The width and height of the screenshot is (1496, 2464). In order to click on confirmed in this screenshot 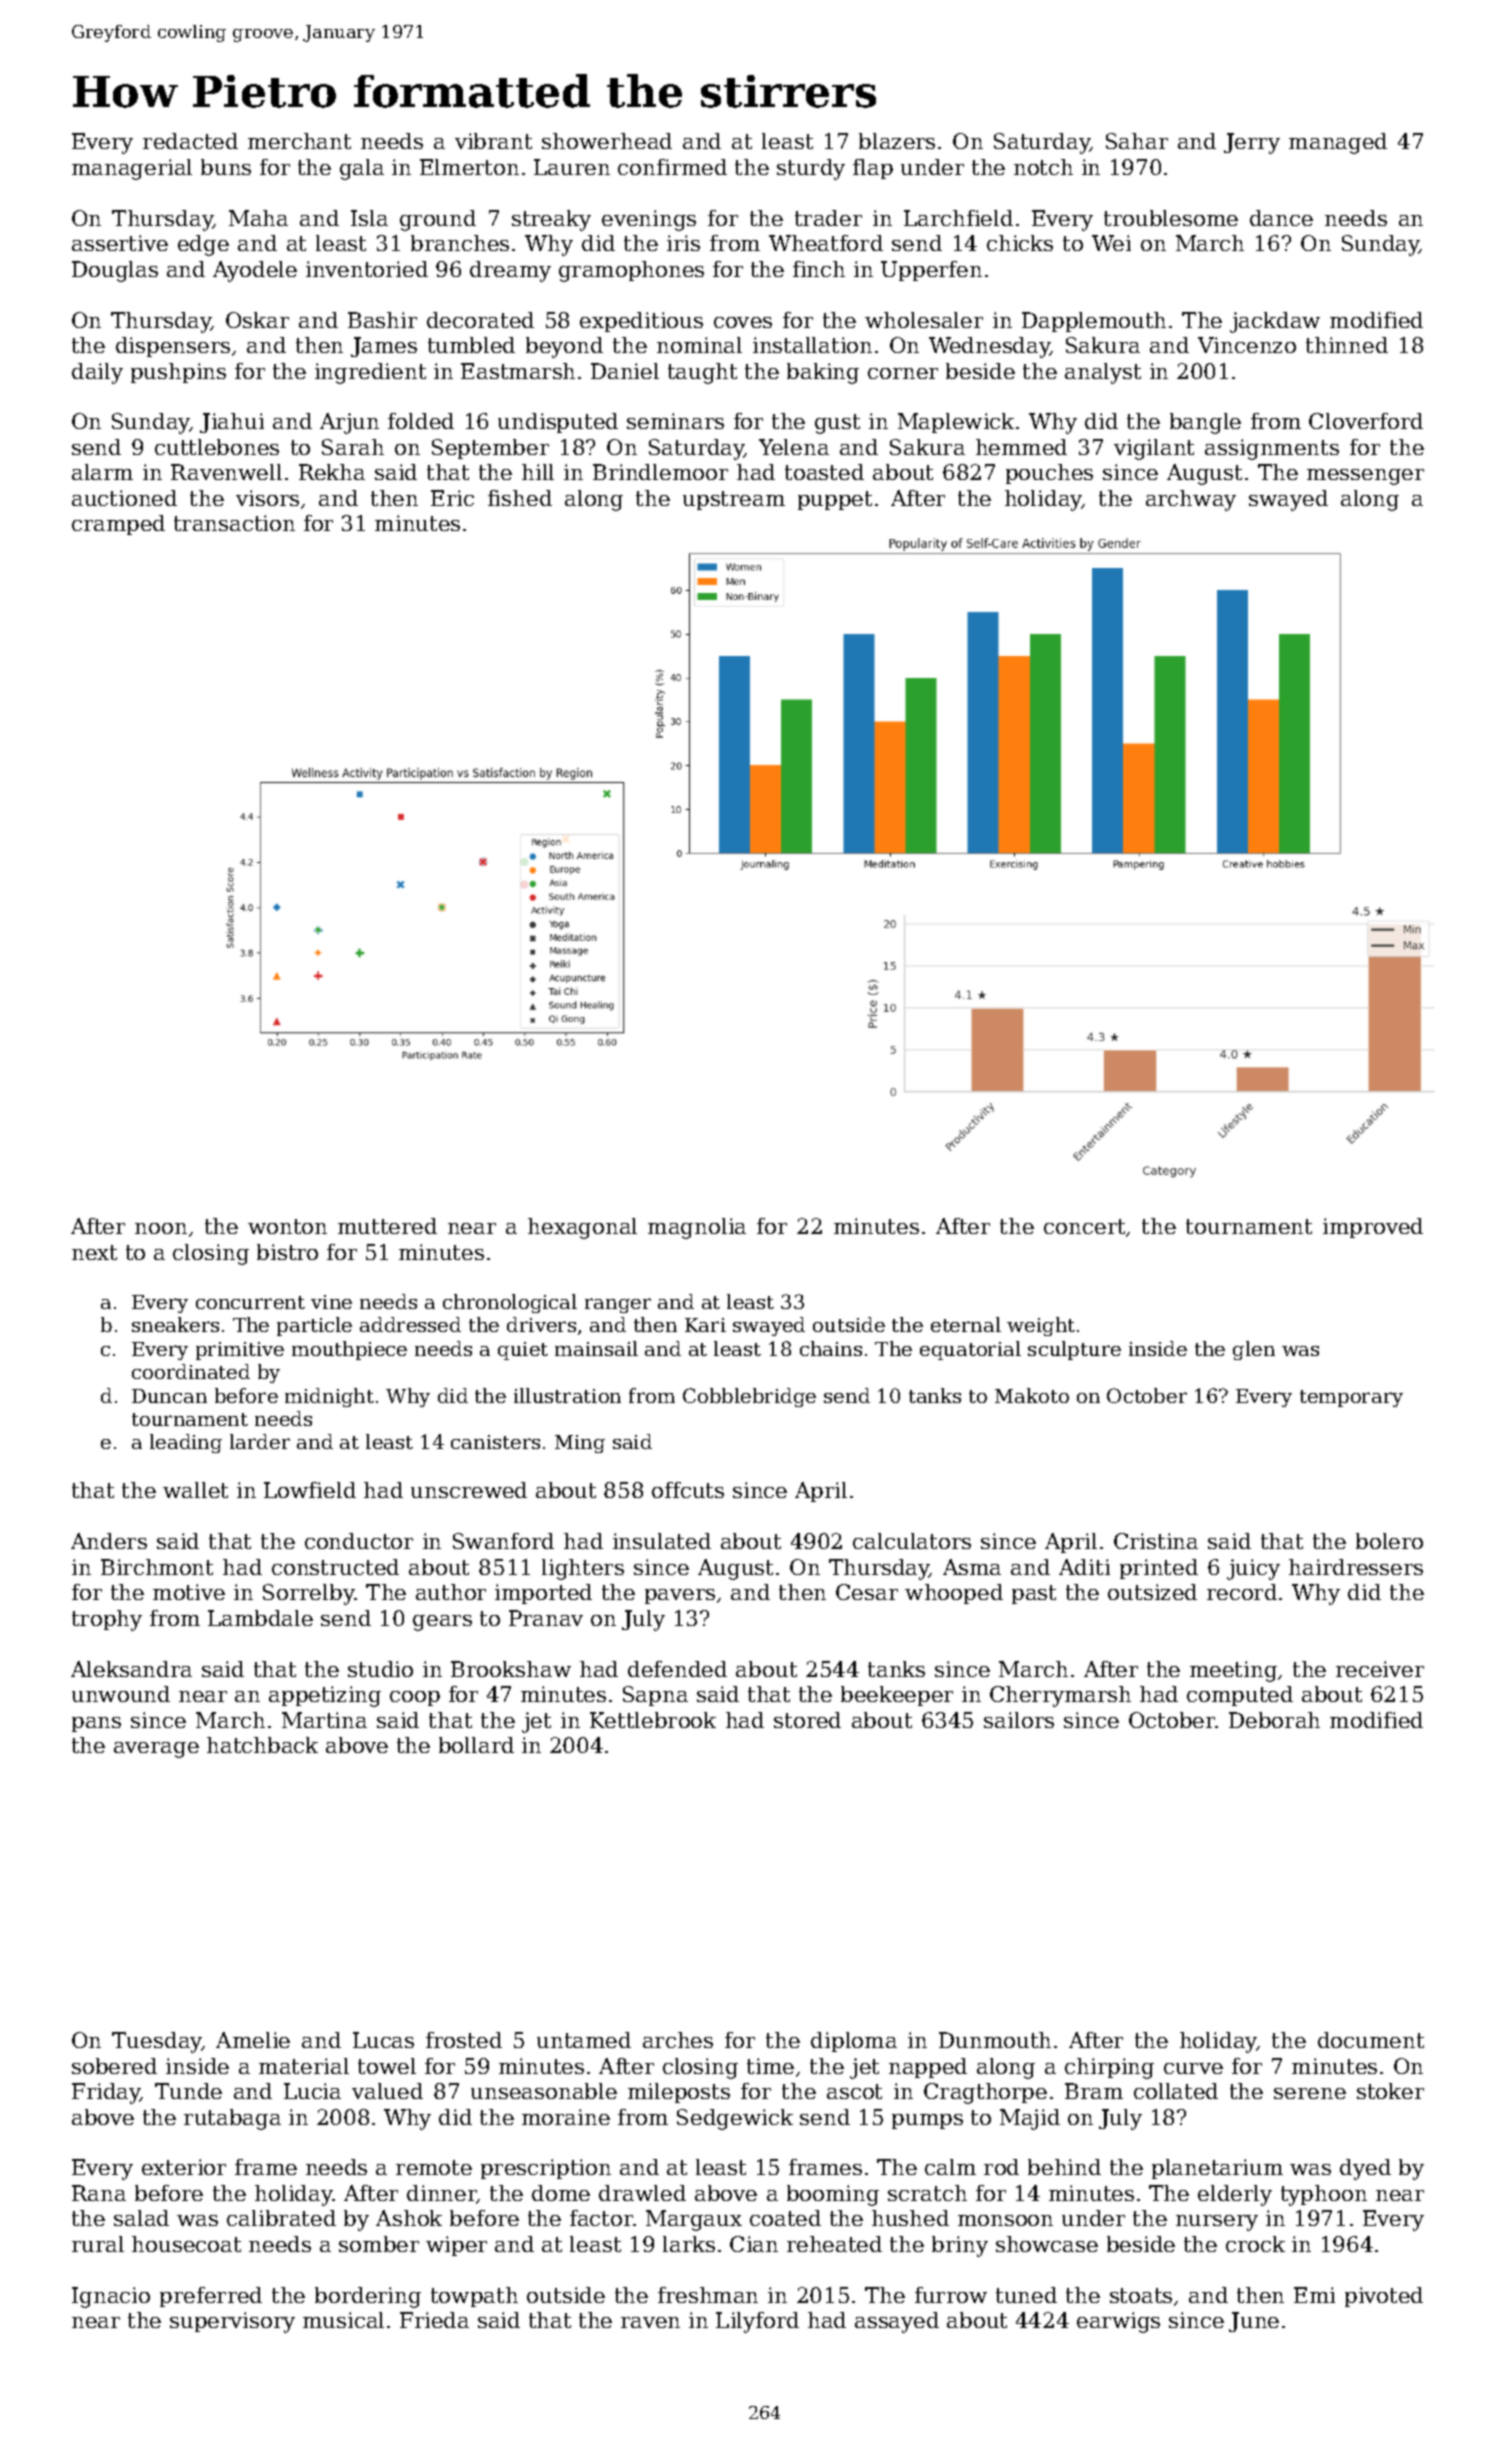, I will do `click(672, 167)`.
